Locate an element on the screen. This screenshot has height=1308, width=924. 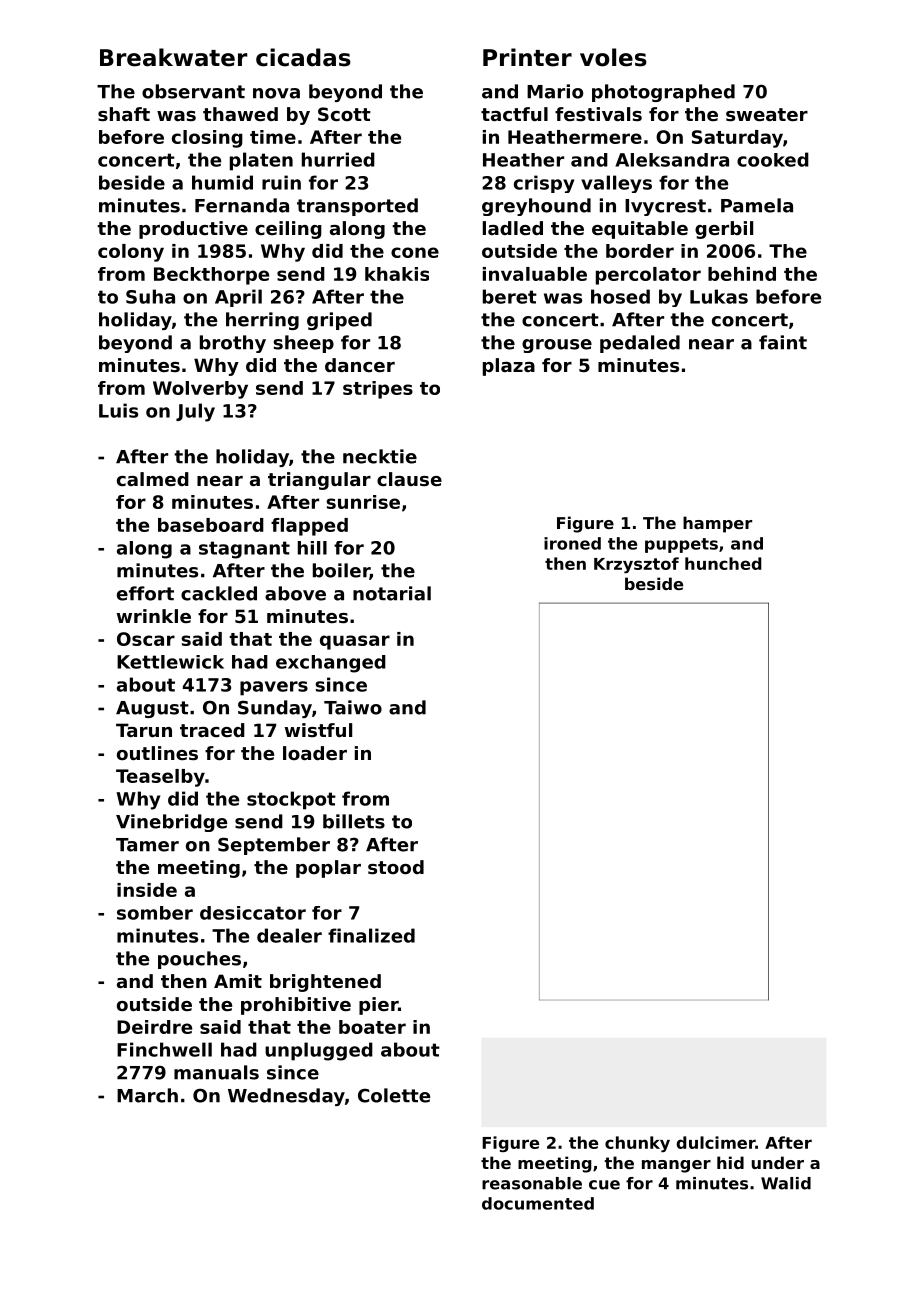
shaft is located at coordinates (124, 114).
